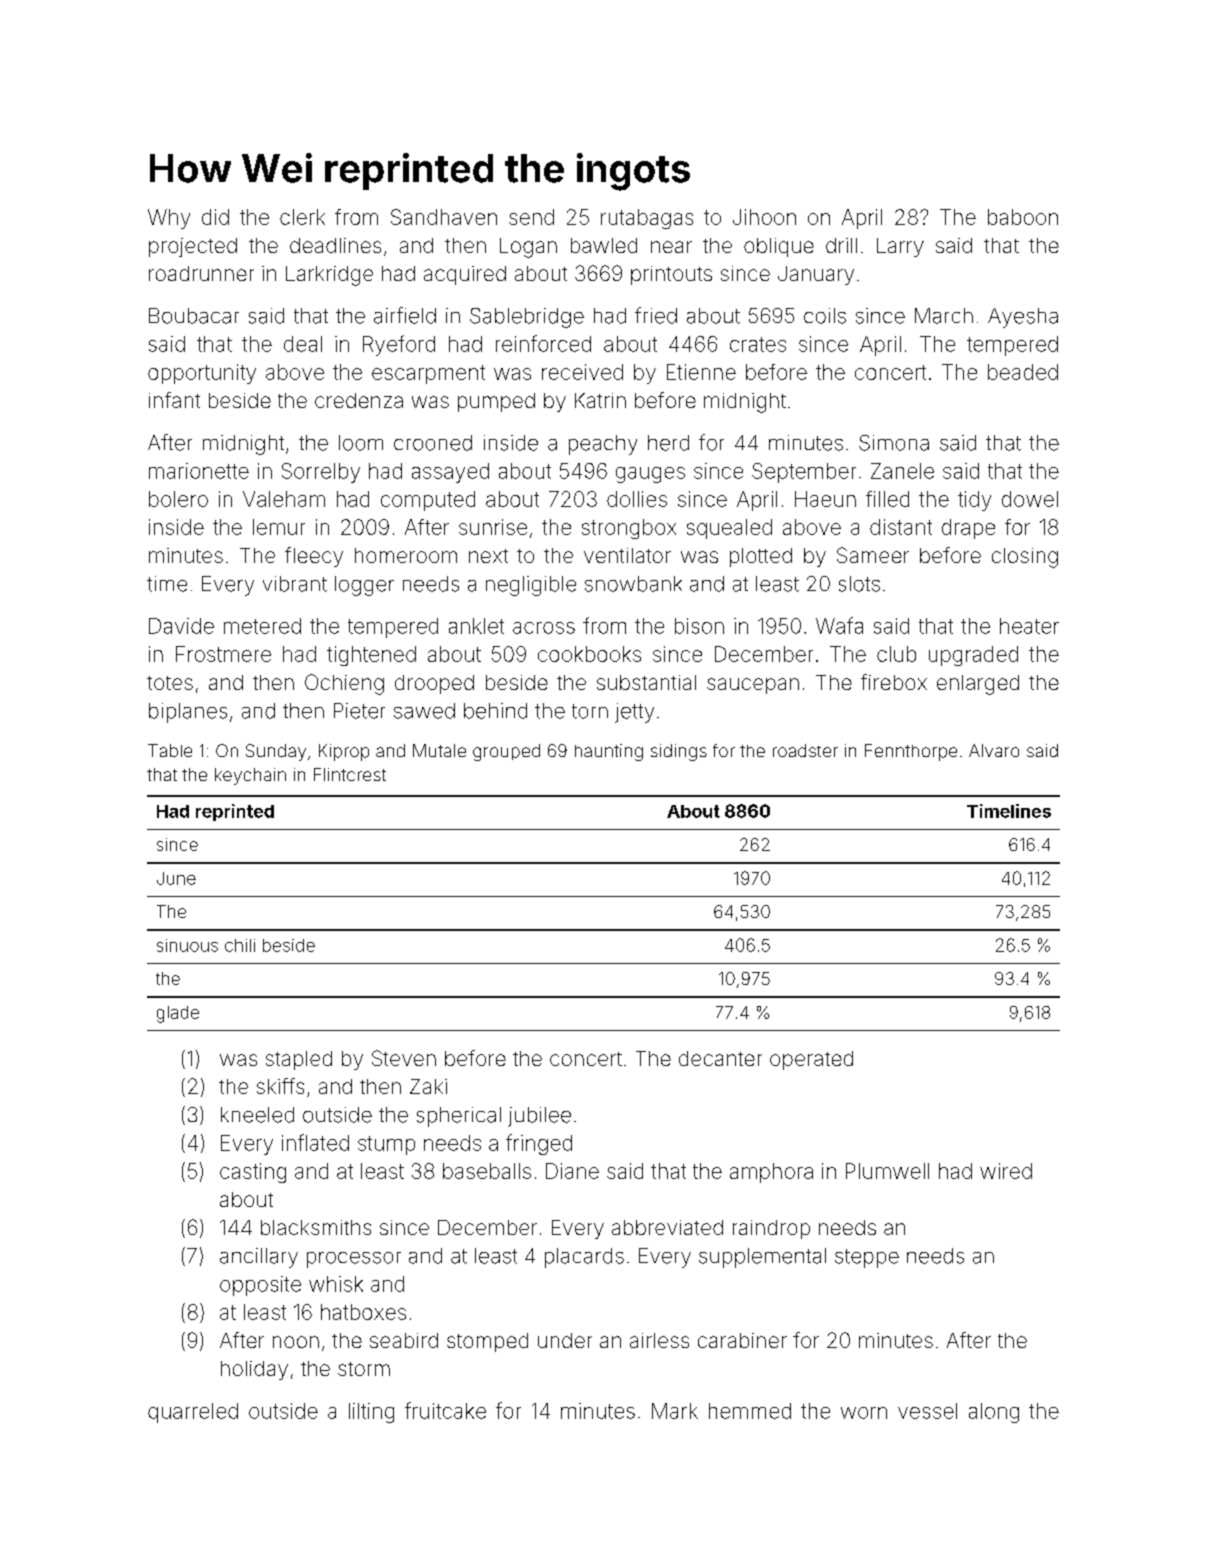 The height and width of the document is (1562, 1207). What do you see at coordinates (254, 1370) in the document?
I see `holiday` at bounding box center [254, 1370].
